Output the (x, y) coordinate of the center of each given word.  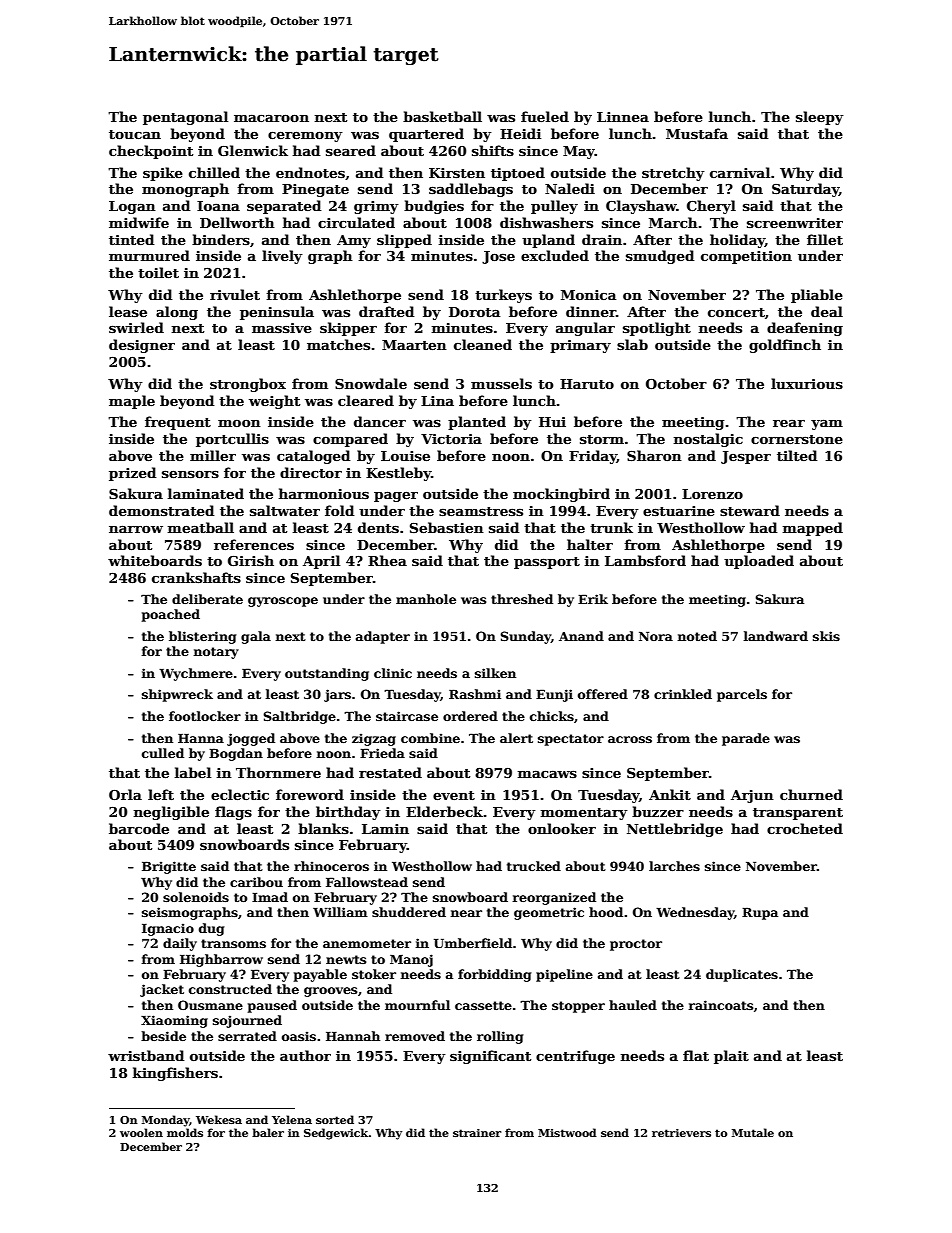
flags (233, 813)
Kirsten (457, 173)
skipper (348, 329)
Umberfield (473, 943)
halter (590, 544)
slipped (404, 241)
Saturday (805, 190)
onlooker (562, 828)
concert (736, 312)
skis (826, 636)
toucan (135, 134)
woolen (141, 1132)
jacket (162, 990)
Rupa (760, 914)
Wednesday (695, 913)
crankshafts (196, 577)
